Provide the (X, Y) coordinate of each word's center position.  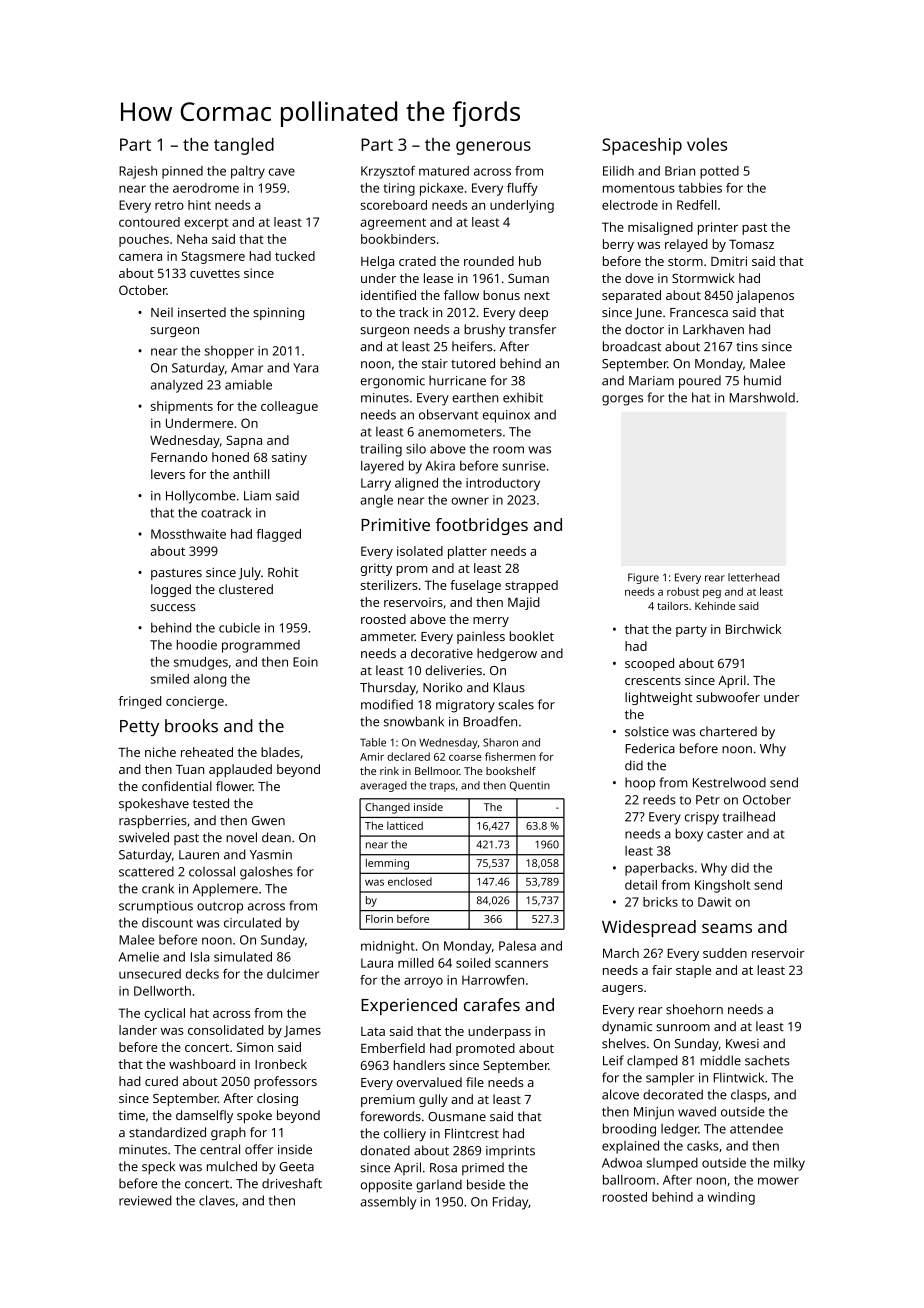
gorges (622, 400)
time (132, 1115)
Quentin (530, 786)
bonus (501, 295)
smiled (170, 679)
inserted (202, 312)
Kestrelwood (729, 782)
